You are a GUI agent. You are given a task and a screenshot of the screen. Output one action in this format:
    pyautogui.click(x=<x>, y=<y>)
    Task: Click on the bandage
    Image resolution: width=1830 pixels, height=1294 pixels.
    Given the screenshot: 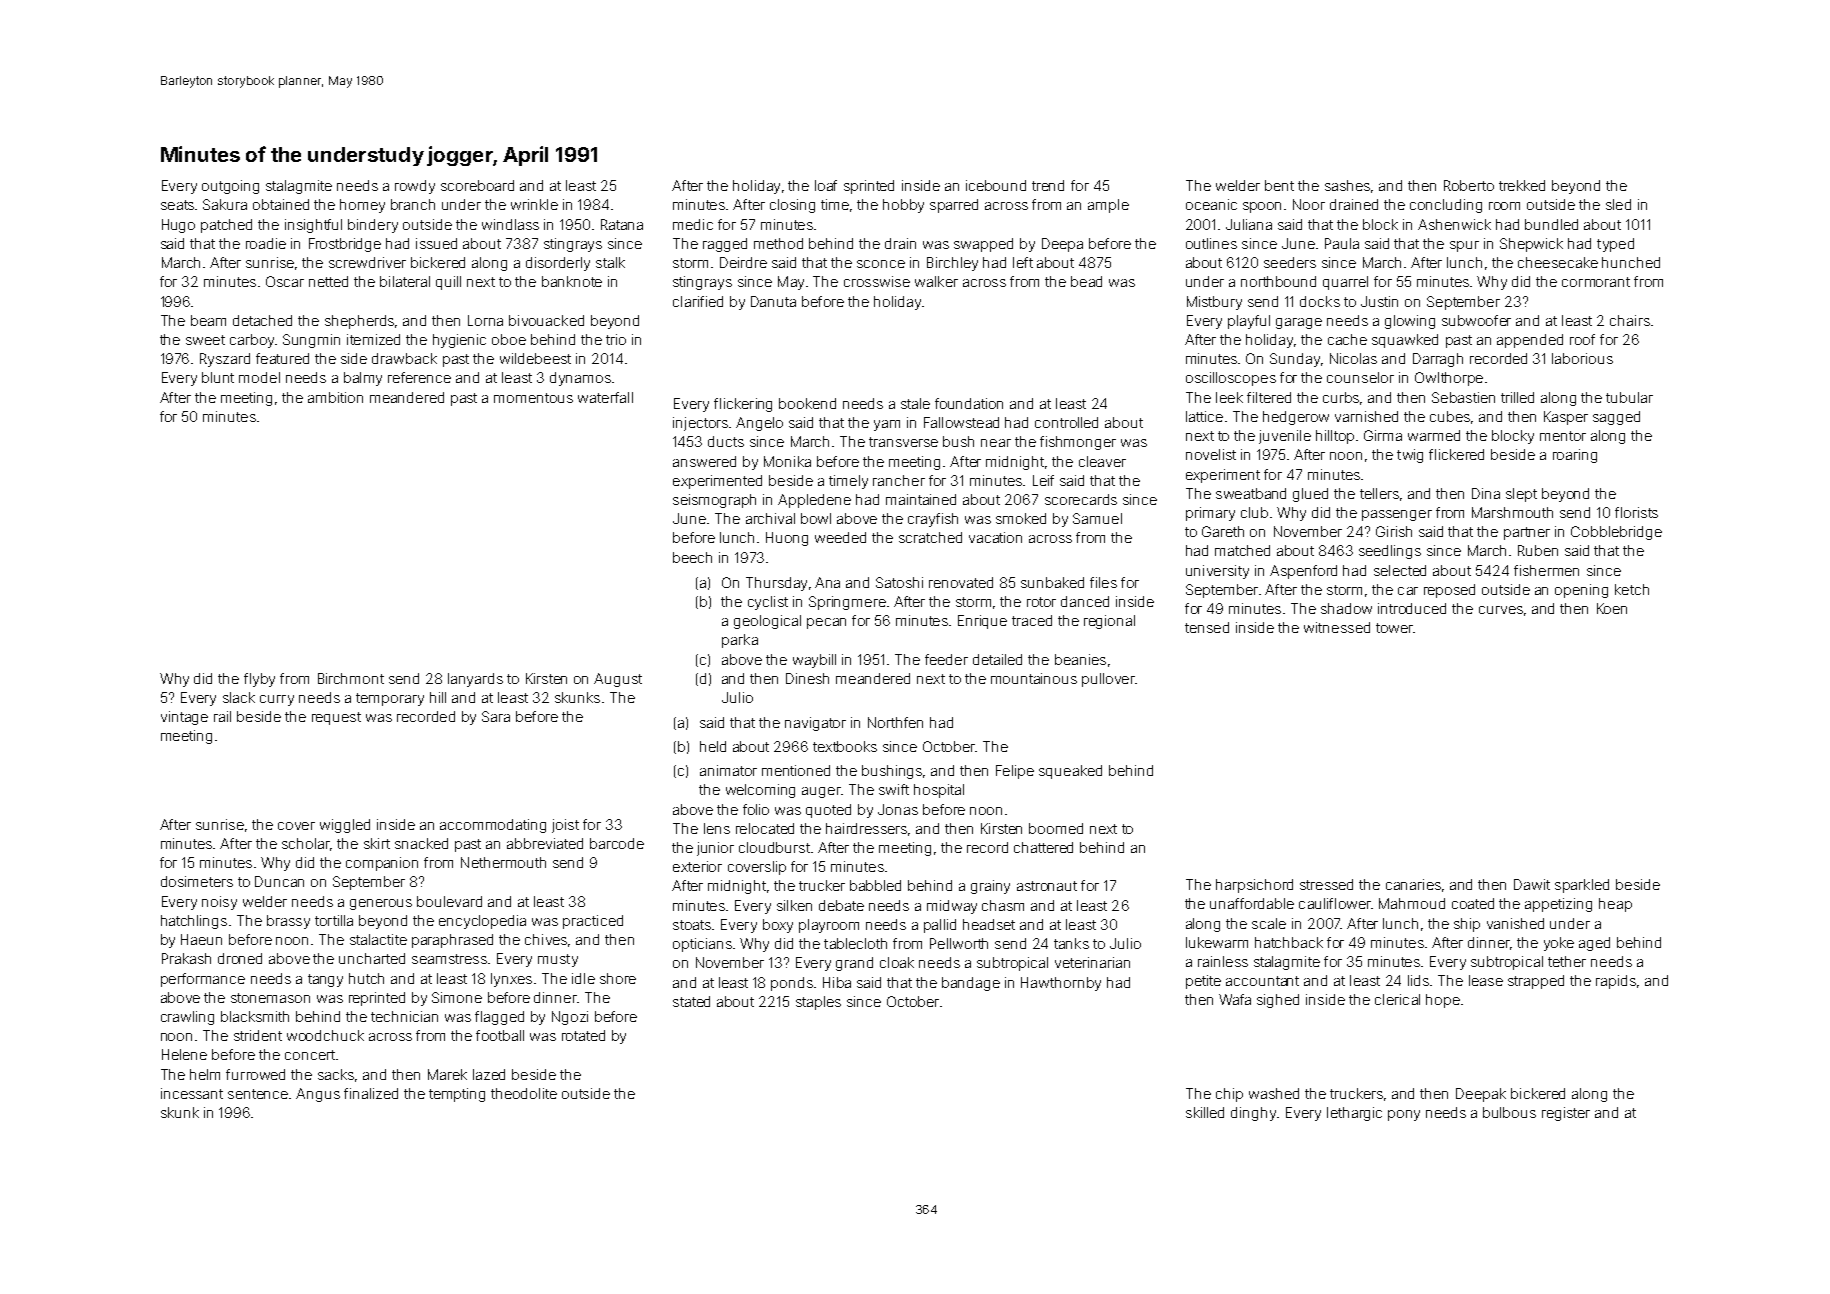 What is the action you would take?
    pyautogui.click(x=971, y=984)
